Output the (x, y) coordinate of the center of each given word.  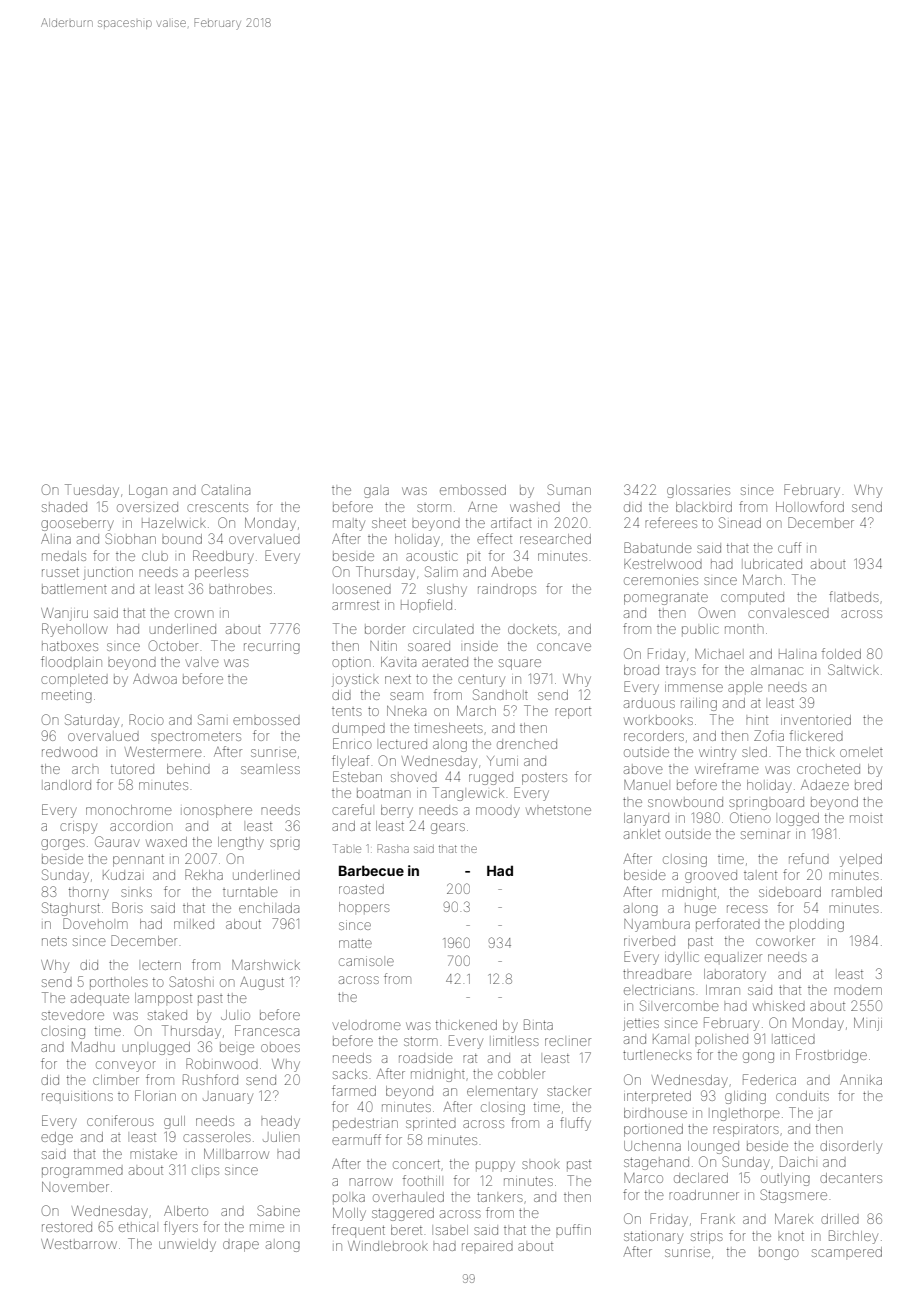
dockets (532, 629)
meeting (67, 697)
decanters (851, 1178)
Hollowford (810, 506)
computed (752, 597)
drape (241, 1246)
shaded (64, 507)
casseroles (217, 1137)
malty (349, 525)
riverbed (649, 941)
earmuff (356, 1139)
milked (194, 924)
